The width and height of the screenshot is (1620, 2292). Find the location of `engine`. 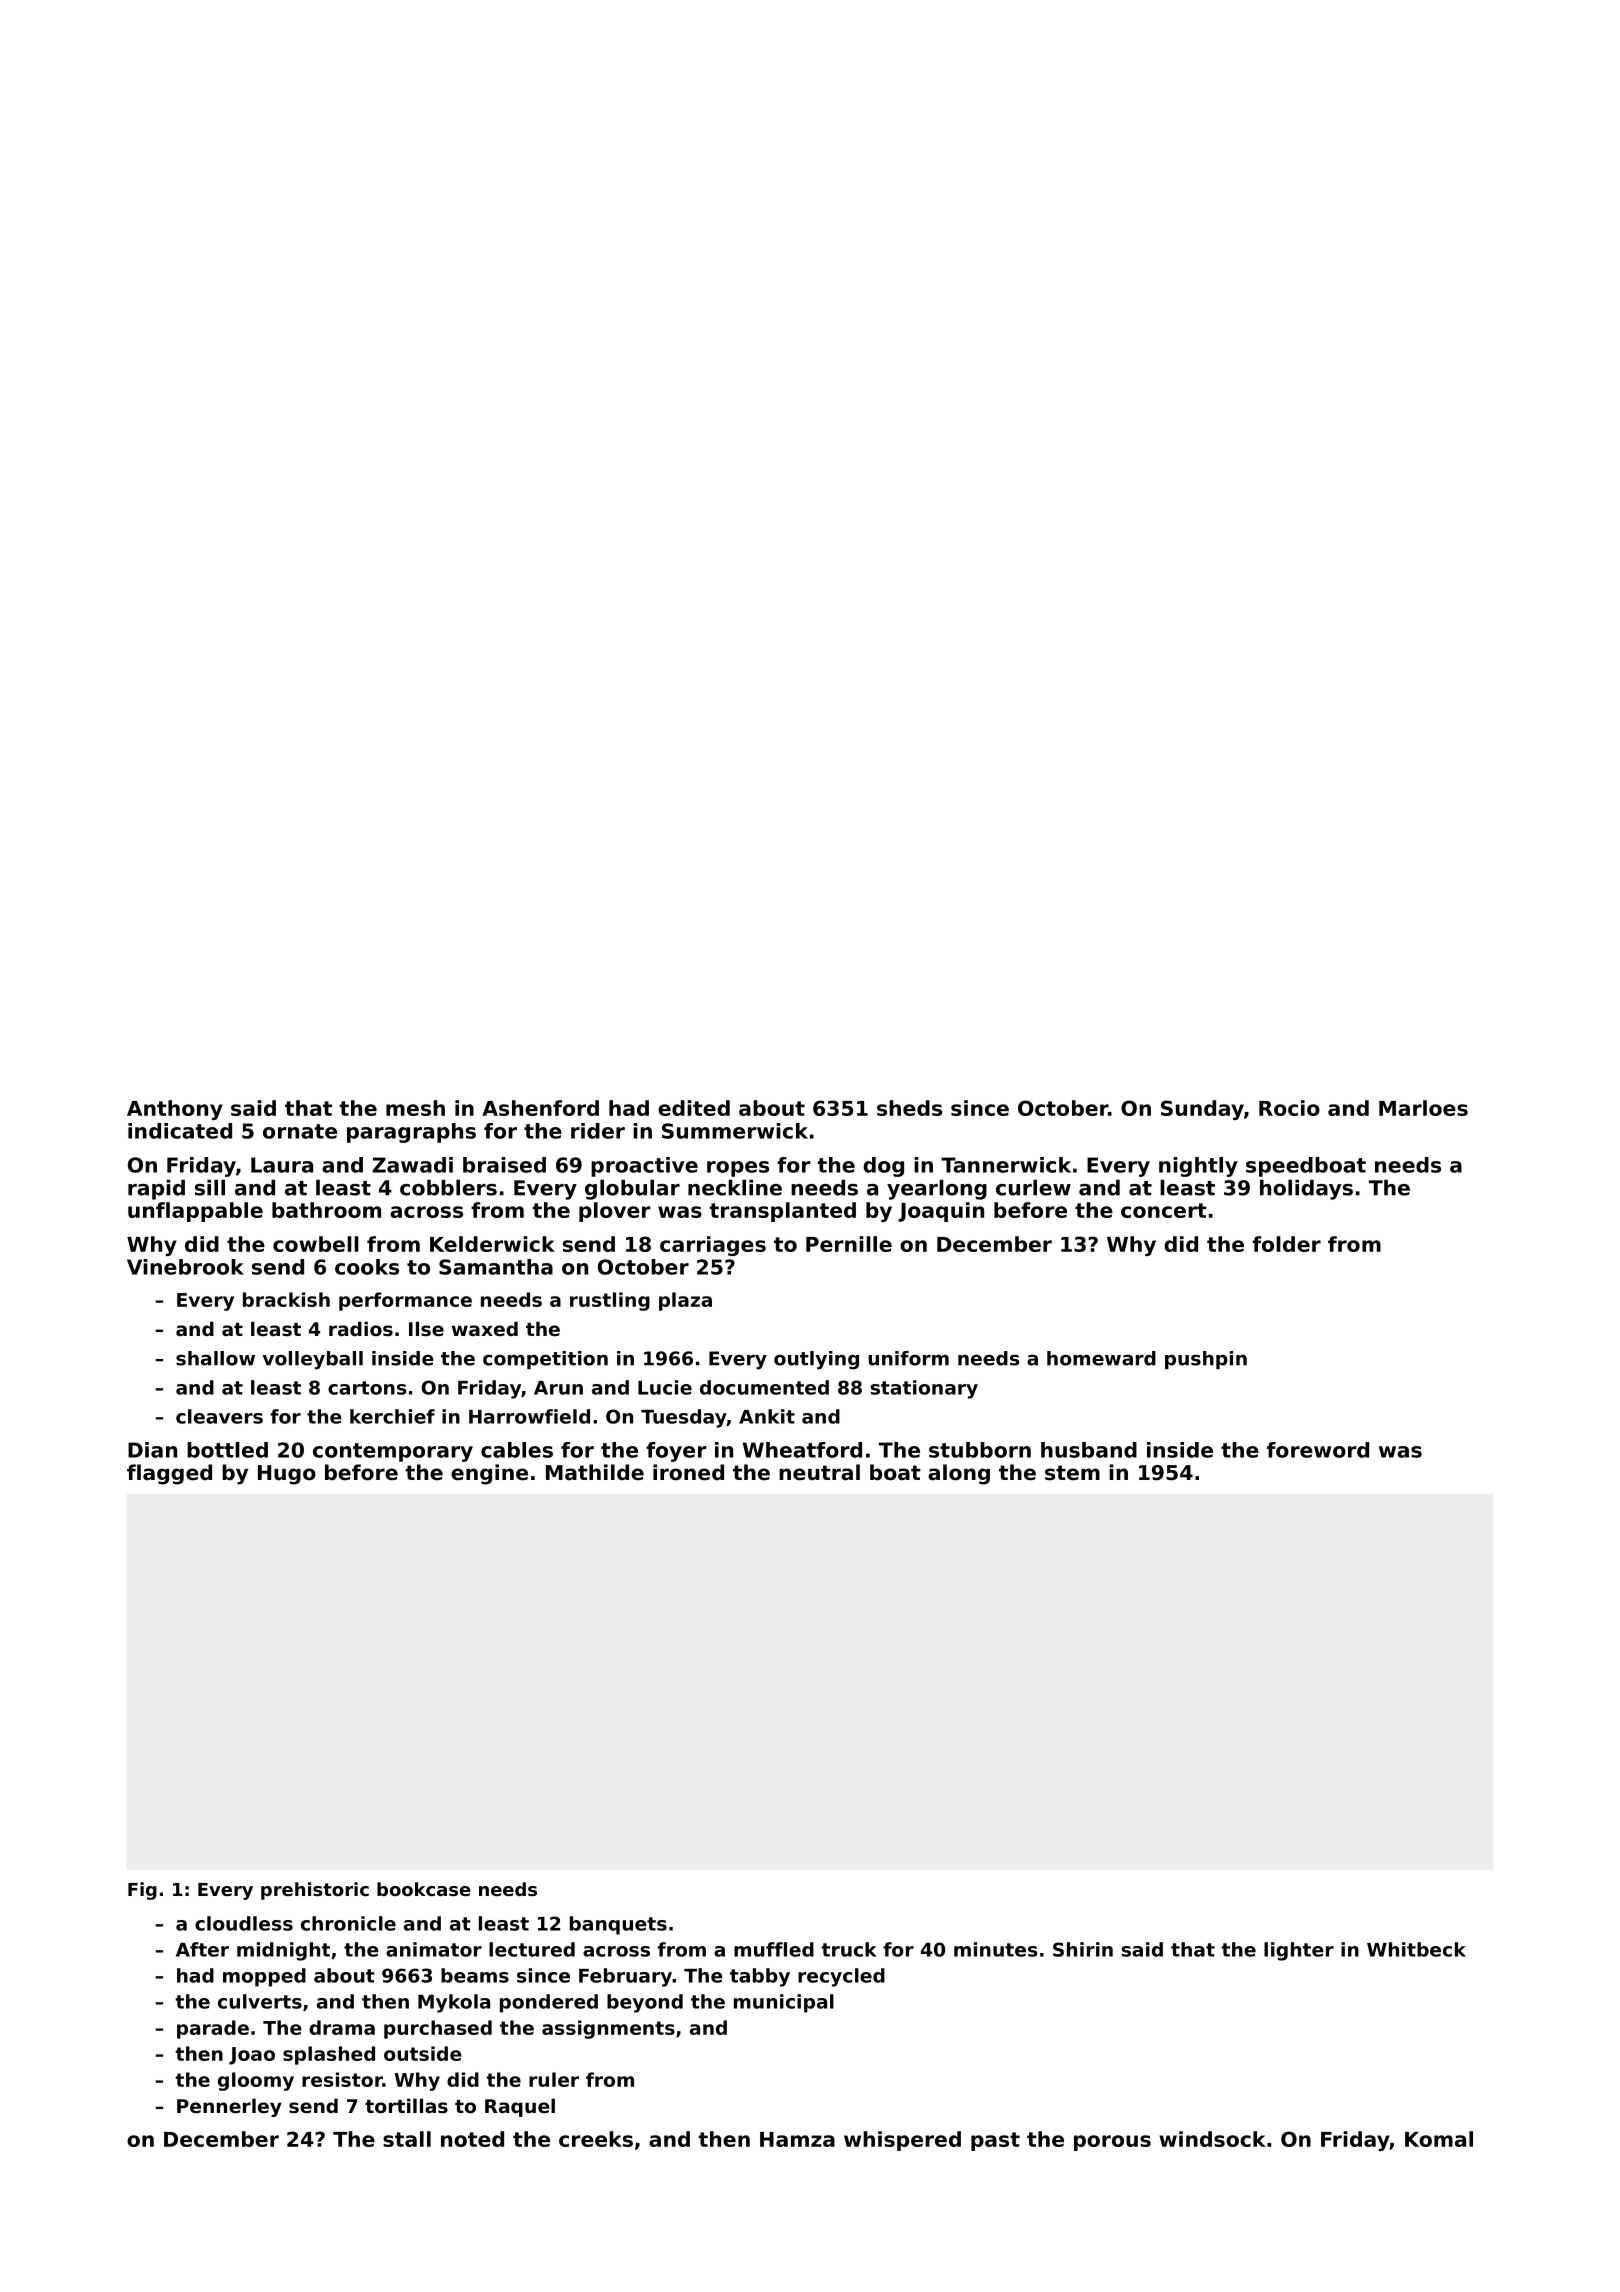

engine is located at coordinates (489, 1474).
